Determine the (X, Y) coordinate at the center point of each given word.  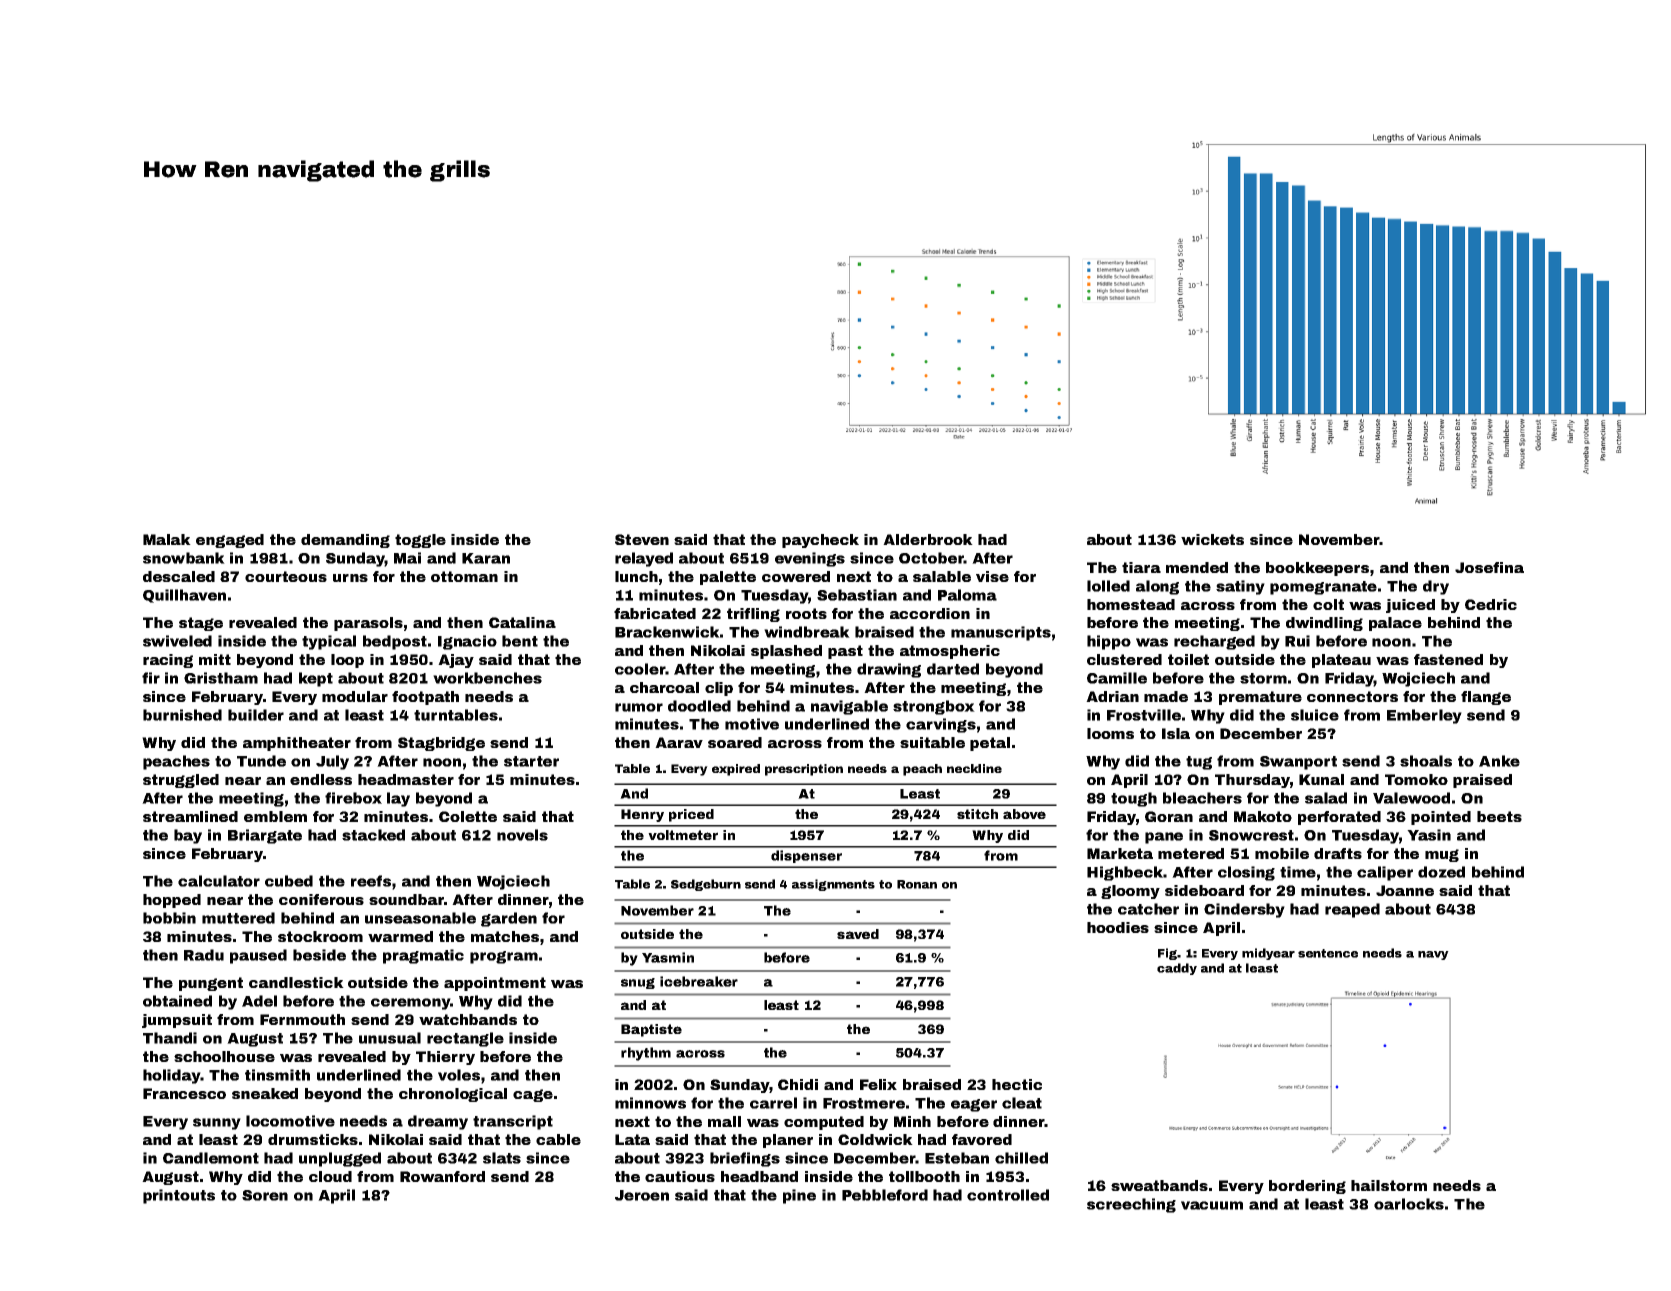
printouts (179, 1196)
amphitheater (297, 744)
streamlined (190, 816)
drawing (889, 670)
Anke (1499, 761)
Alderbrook (928, 539)
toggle (420, 541)
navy (1433, 955)
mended (1197, 567)
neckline (974, 768)
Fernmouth (302, 1019)
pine (799, 1196)
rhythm (646, 1054)
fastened (1448, 659)
